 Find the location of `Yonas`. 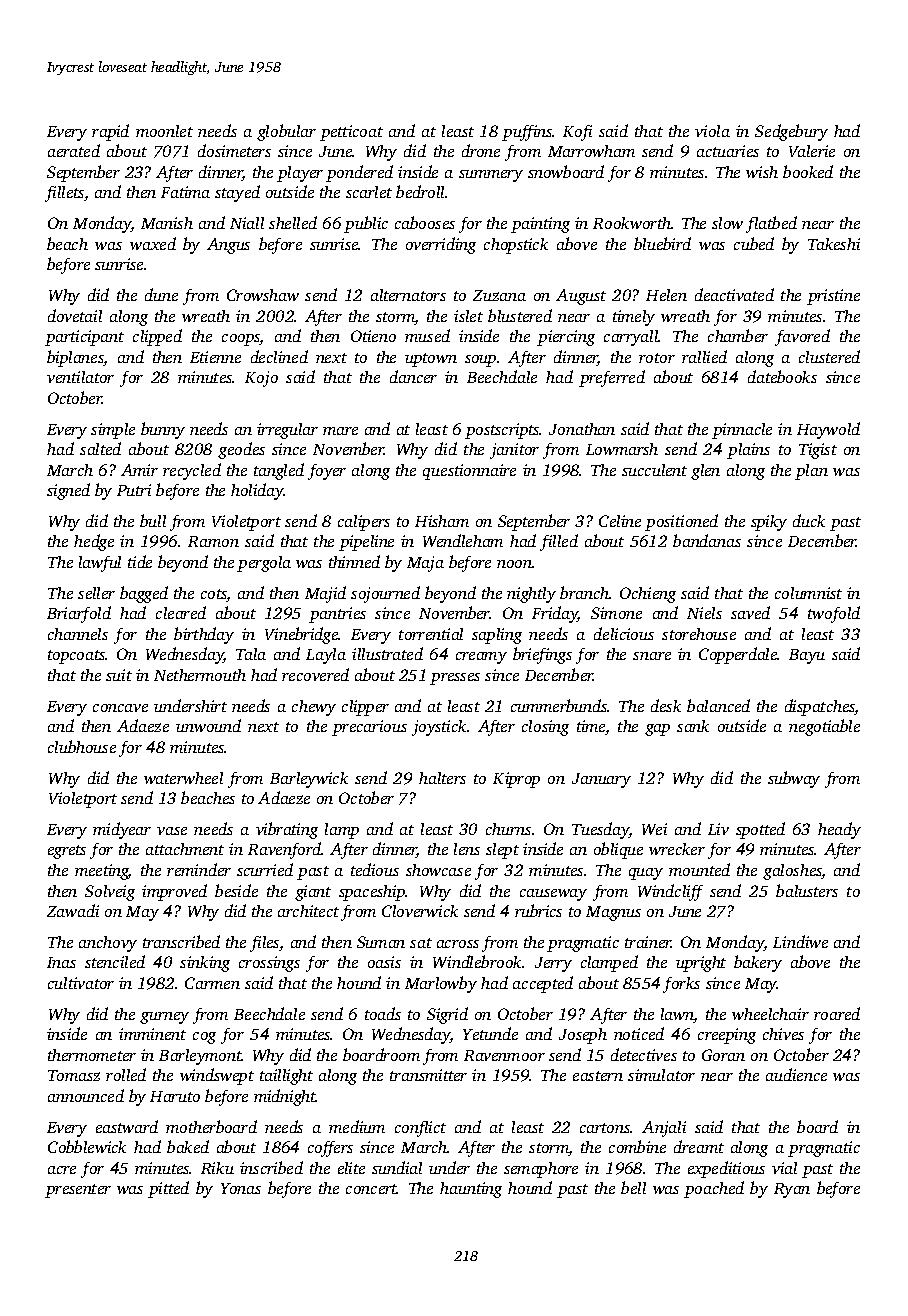

Yonas is located at coordinates (241, 1188).
